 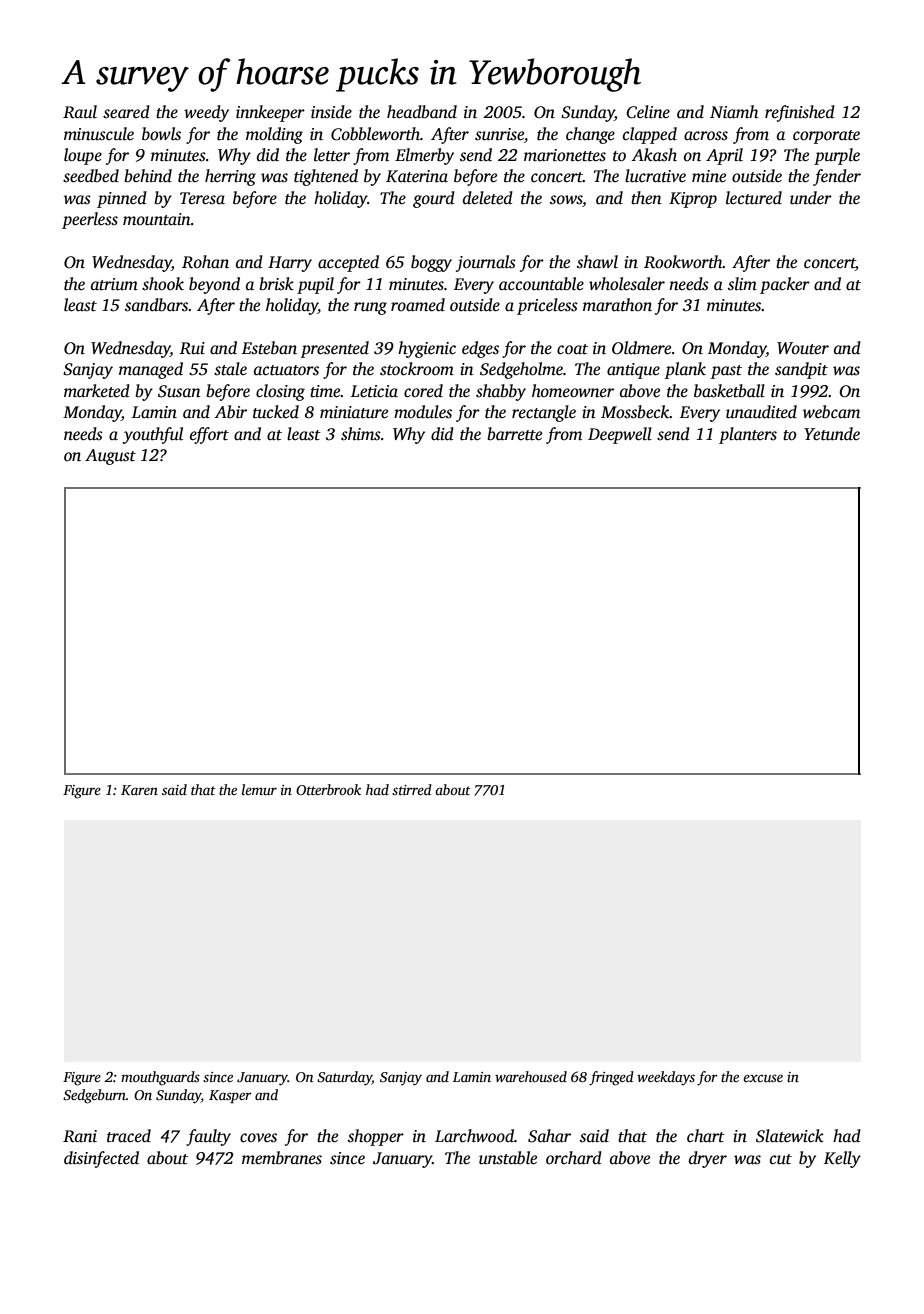 What do you see at coordinates (361, 434) in the image?
I see `shims` at bounding box center [361, 434].
